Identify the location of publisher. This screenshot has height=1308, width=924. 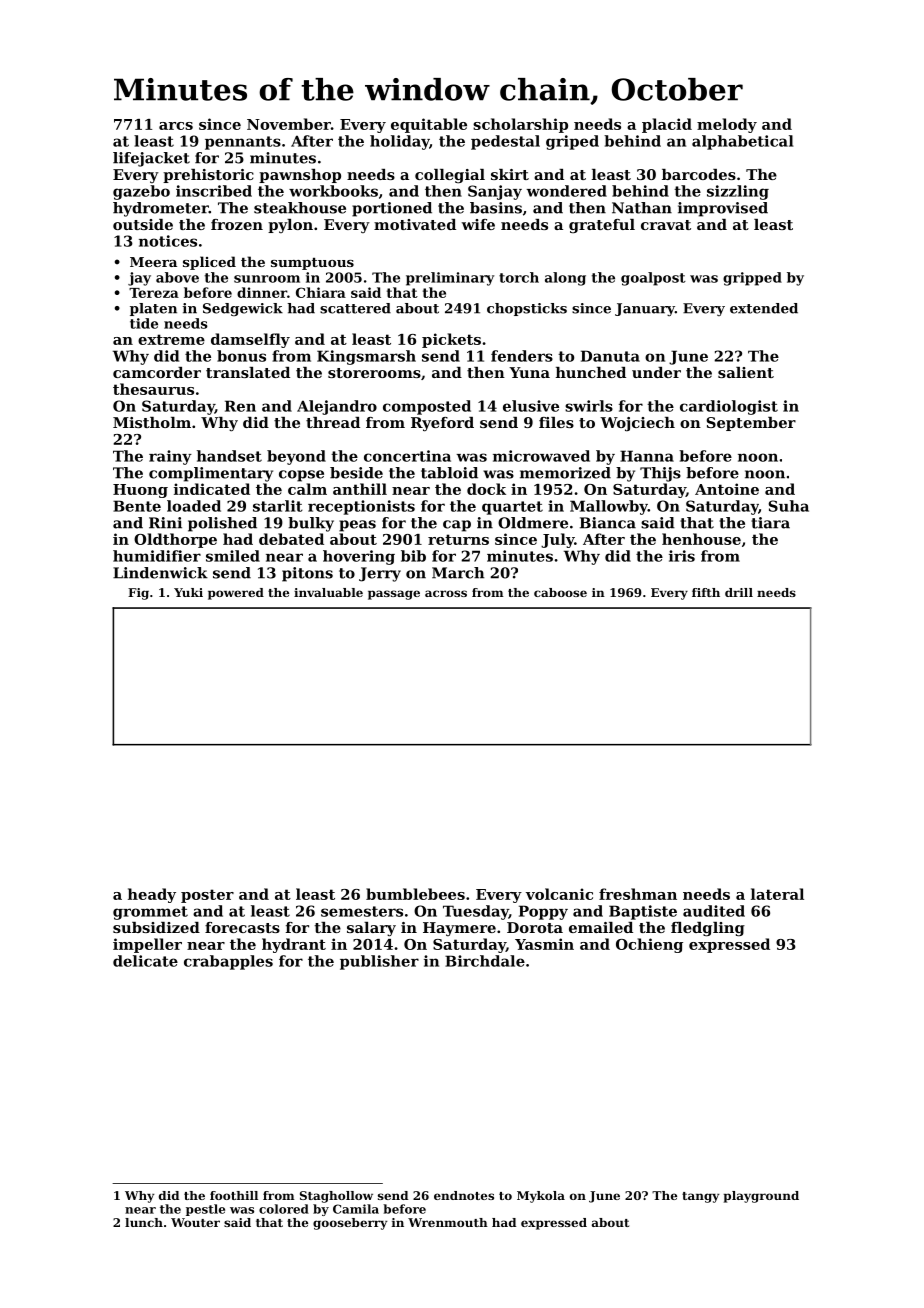
(379, 962).
